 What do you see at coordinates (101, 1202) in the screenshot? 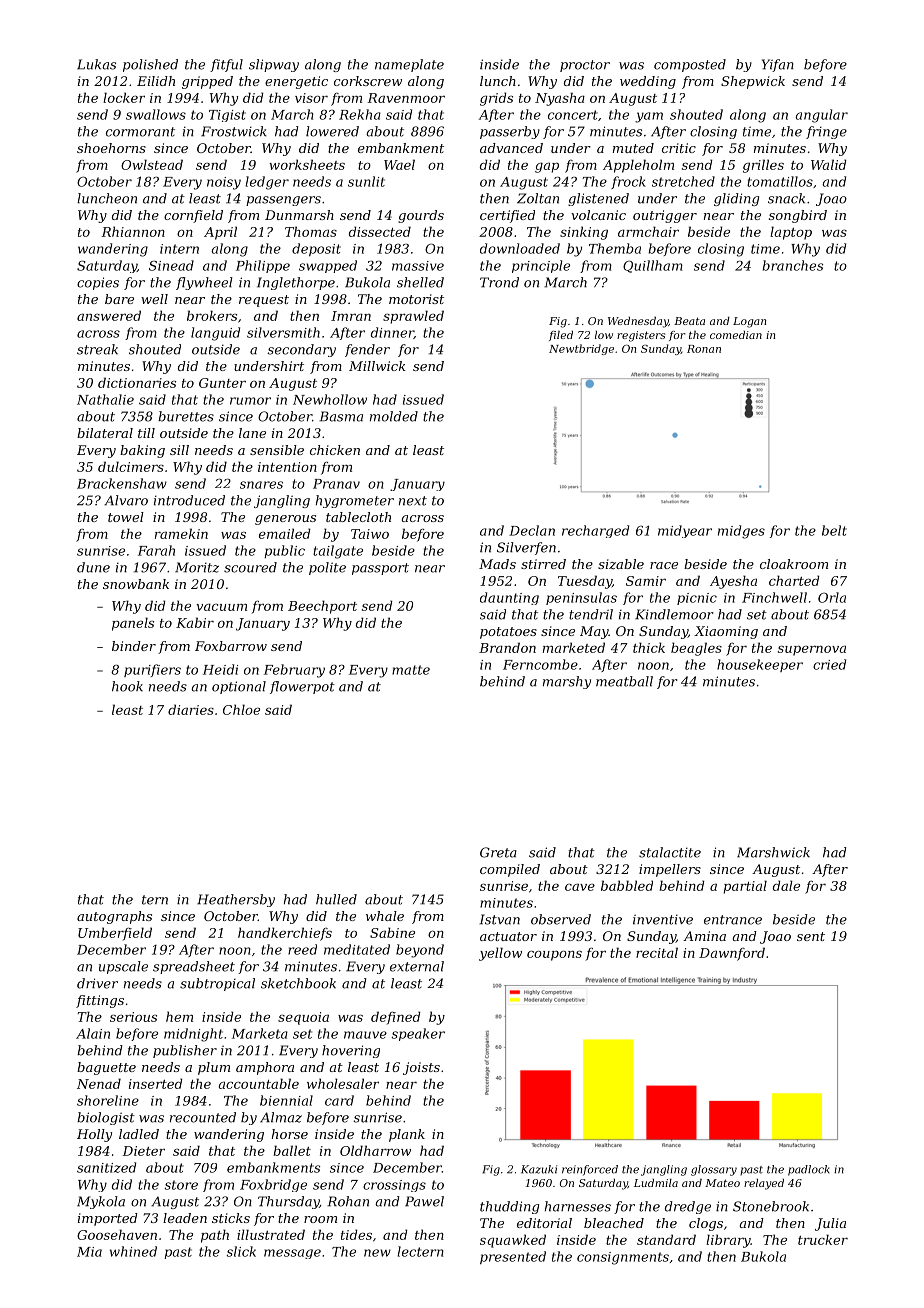
I see `Mykola` at bounding box center [101, 1202].
